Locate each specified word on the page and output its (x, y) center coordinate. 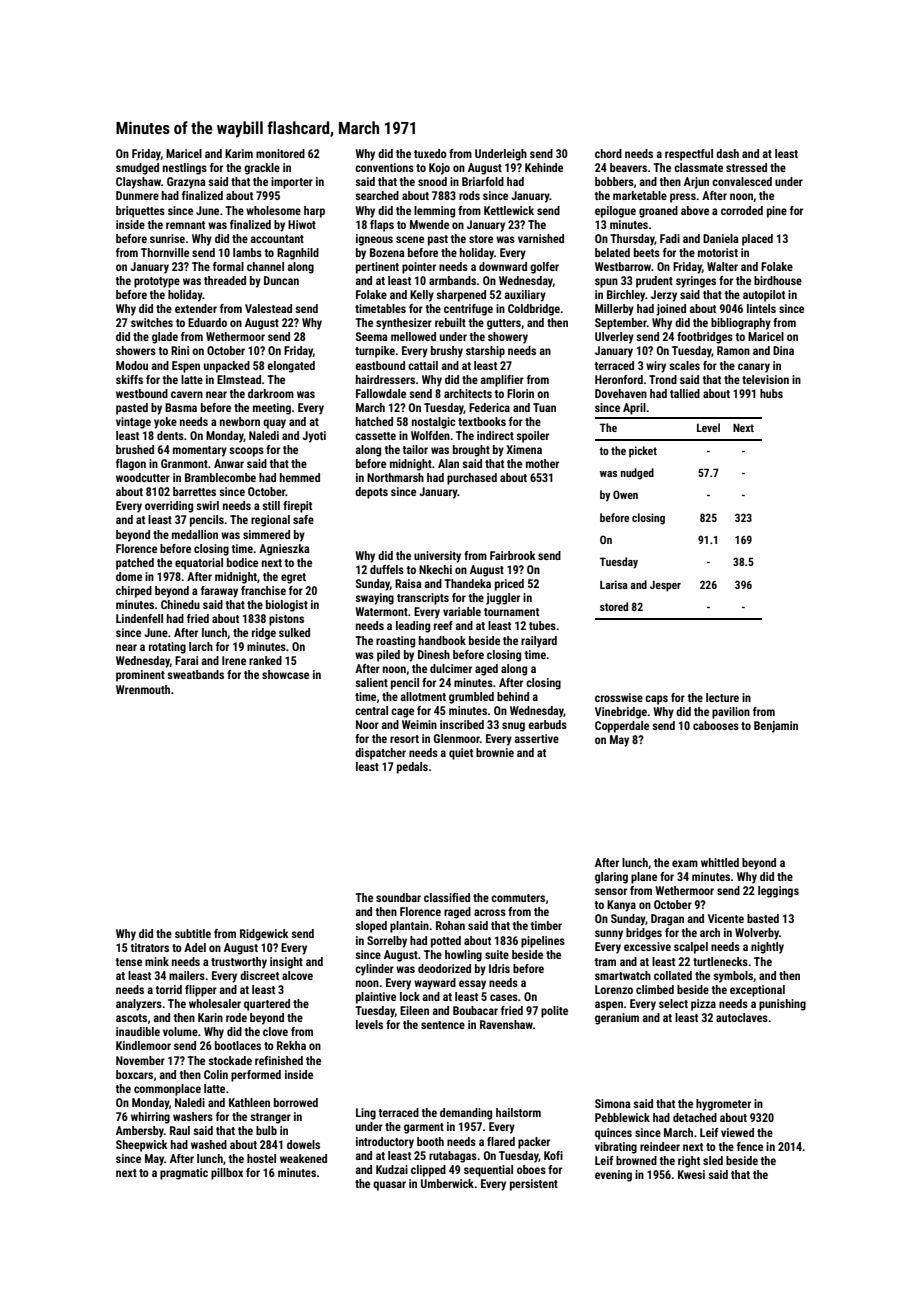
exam (685, 863)
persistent (534, 1185)
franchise (263, 590)
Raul (180, 1130)
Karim (239, 153)
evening (613, 1176)
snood (432, 181)
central (371, 710)
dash (727, 153)
